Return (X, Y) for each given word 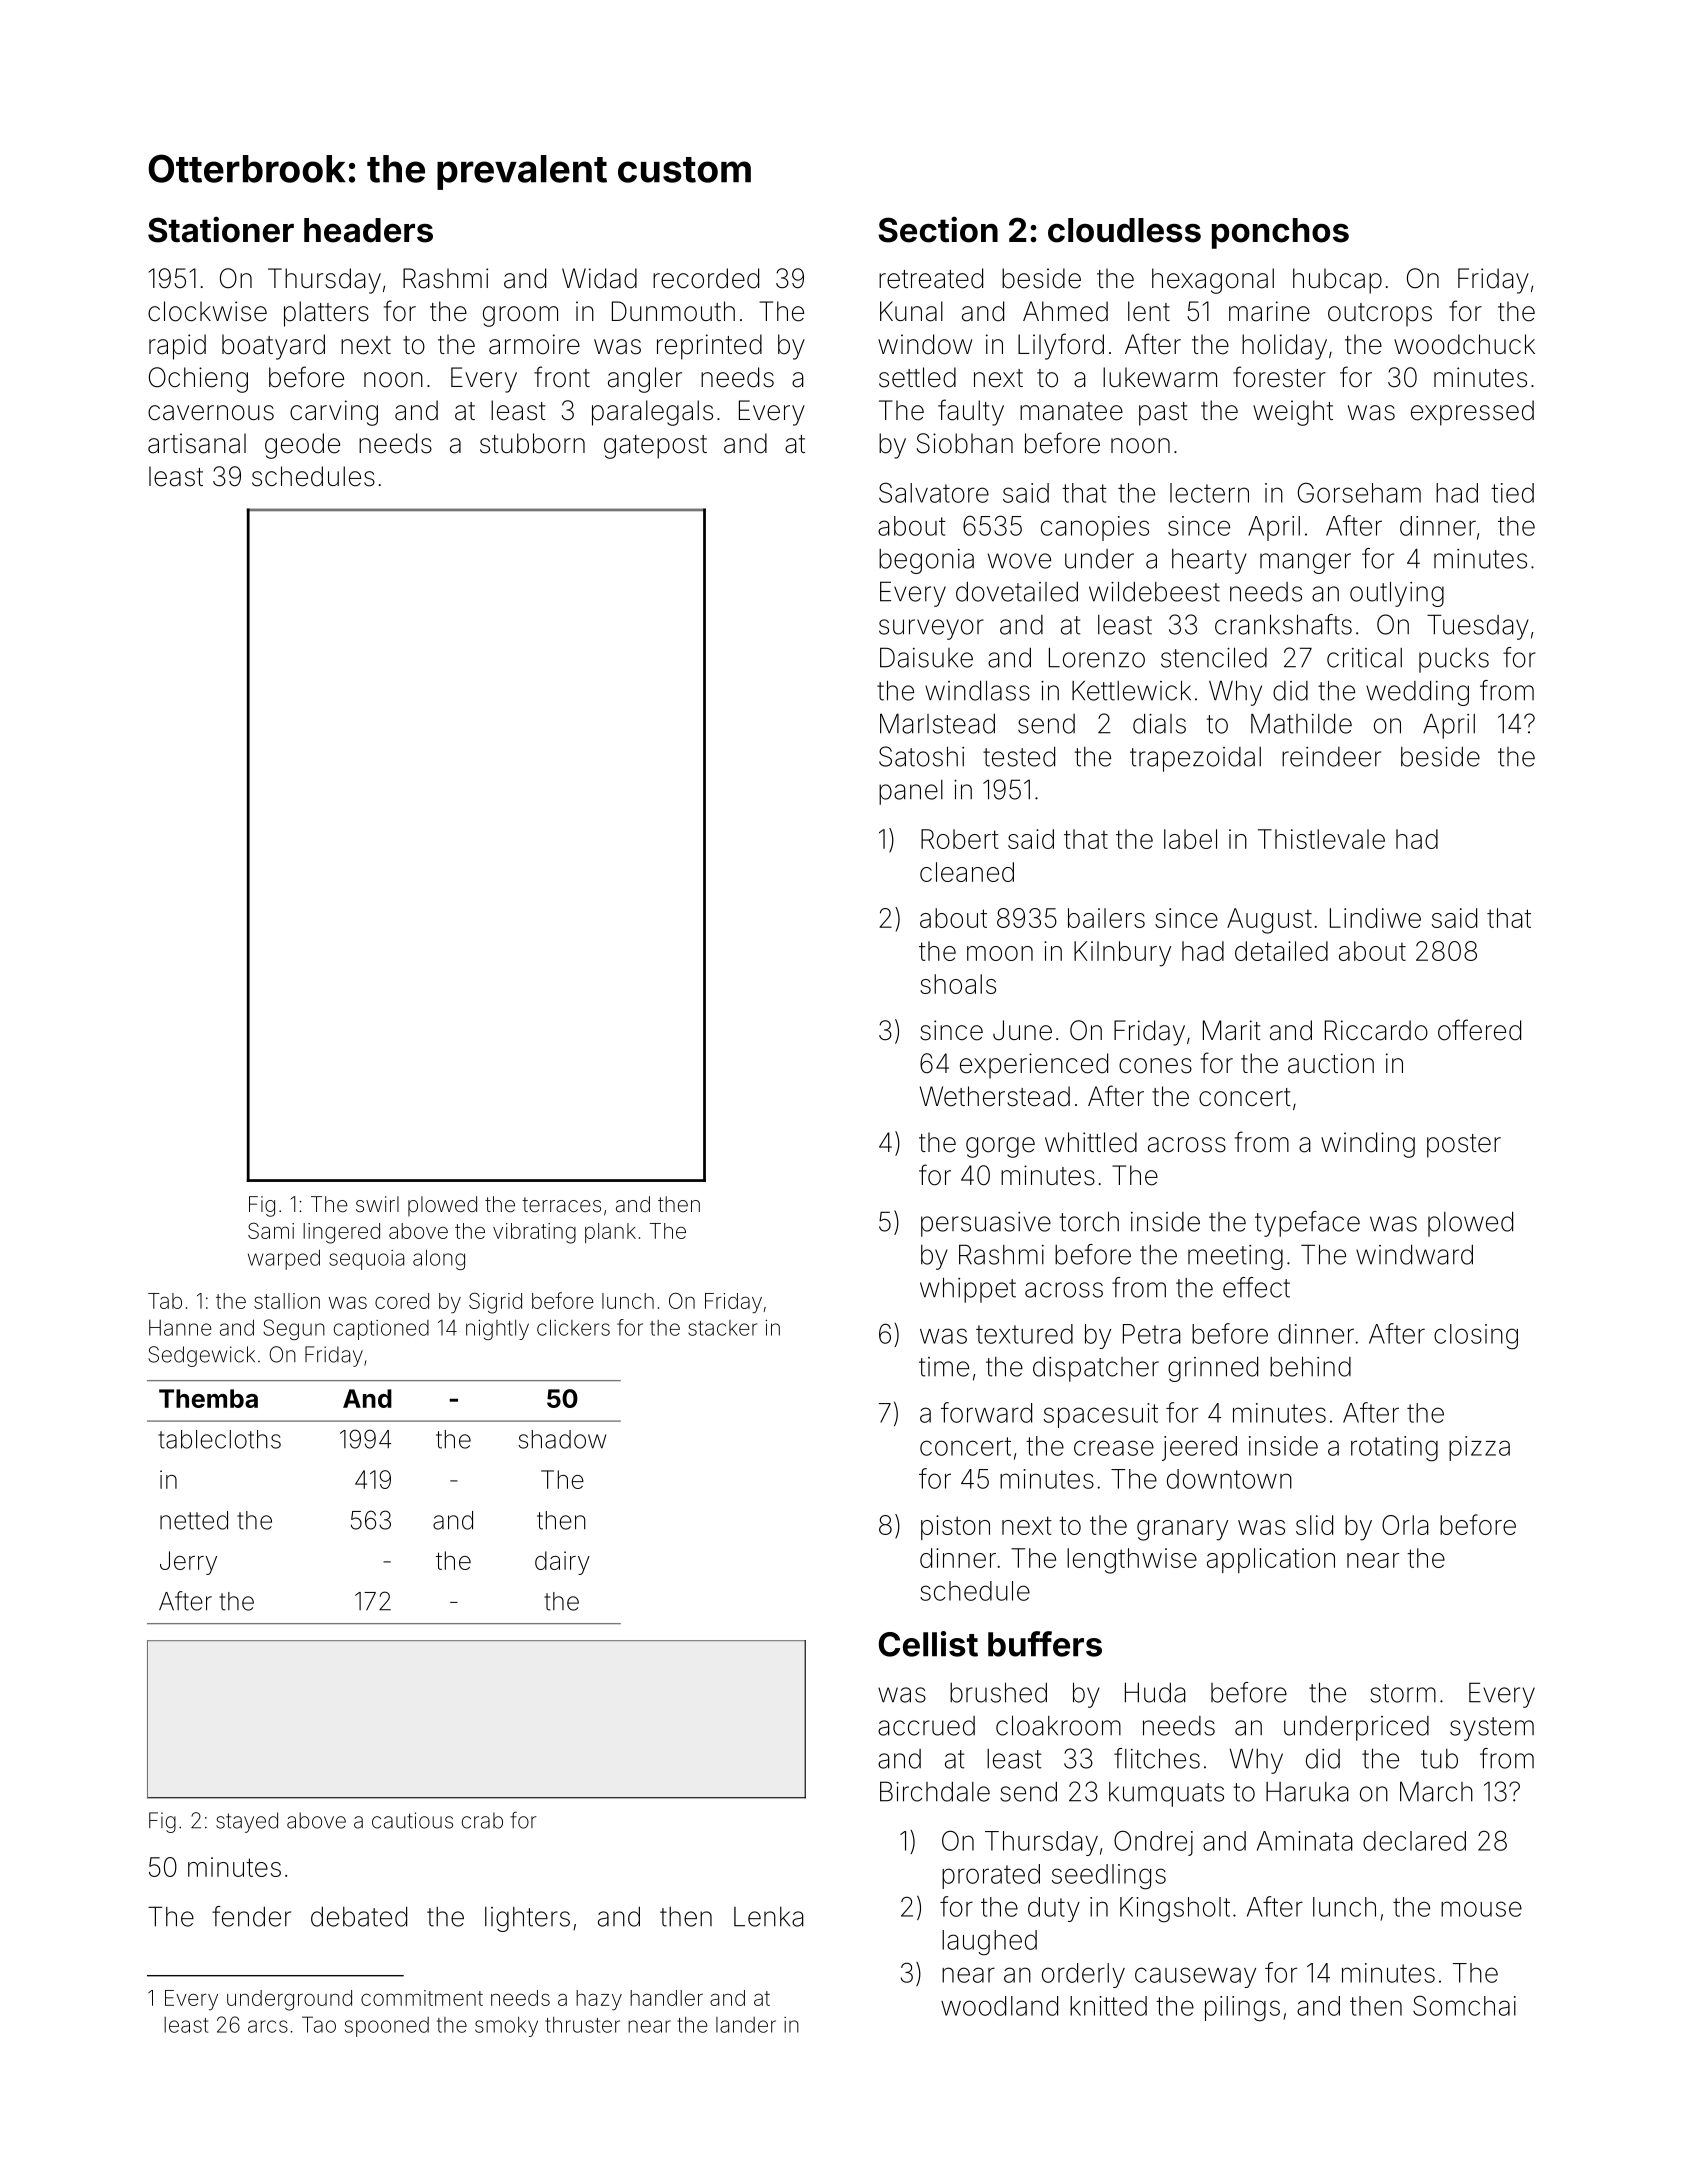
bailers (1106, 918)
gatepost (655, 447)
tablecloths (219, 1439)
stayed (247, 1822)
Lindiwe (1375, 918)
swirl (377, 1204)
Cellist (928, 1644)
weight (1293, 413)
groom (520, 316)
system (1492, 1729)
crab (482, 1820)
